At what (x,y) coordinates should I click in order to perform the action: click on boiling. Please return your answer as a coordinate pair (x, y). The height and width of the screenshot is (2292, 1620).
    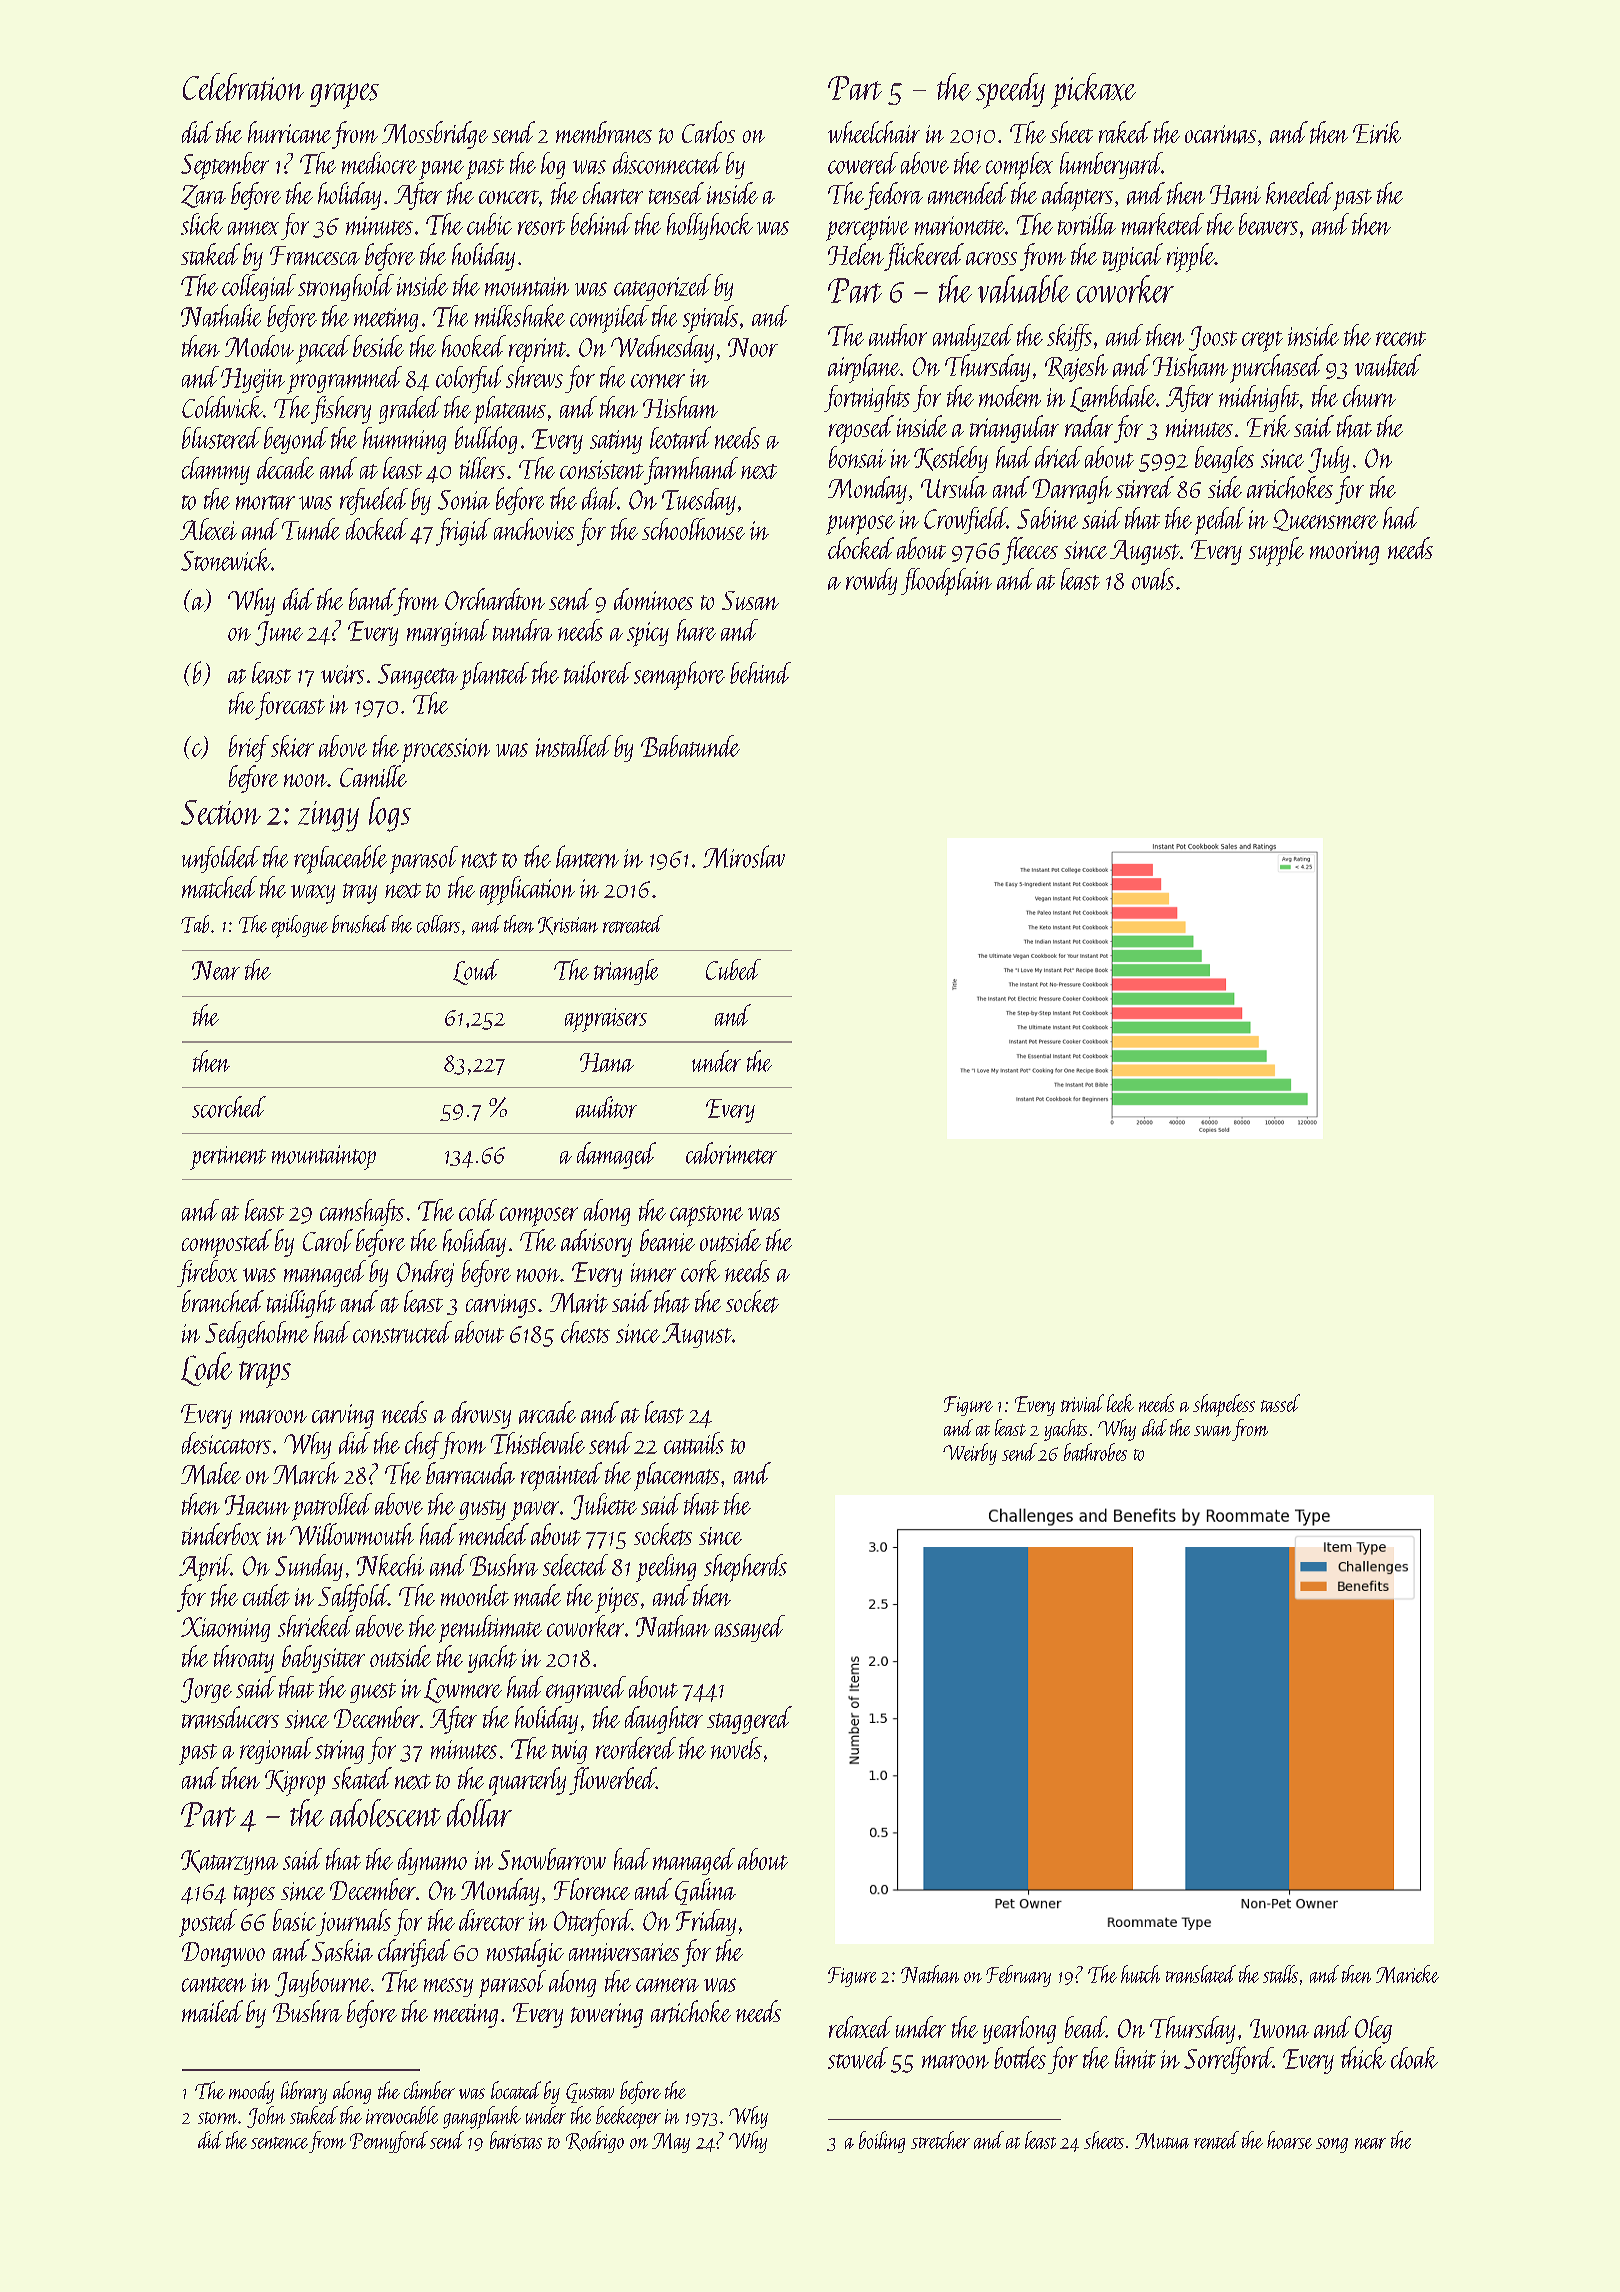
    Looking at the image, I should click on (882, 2142).
